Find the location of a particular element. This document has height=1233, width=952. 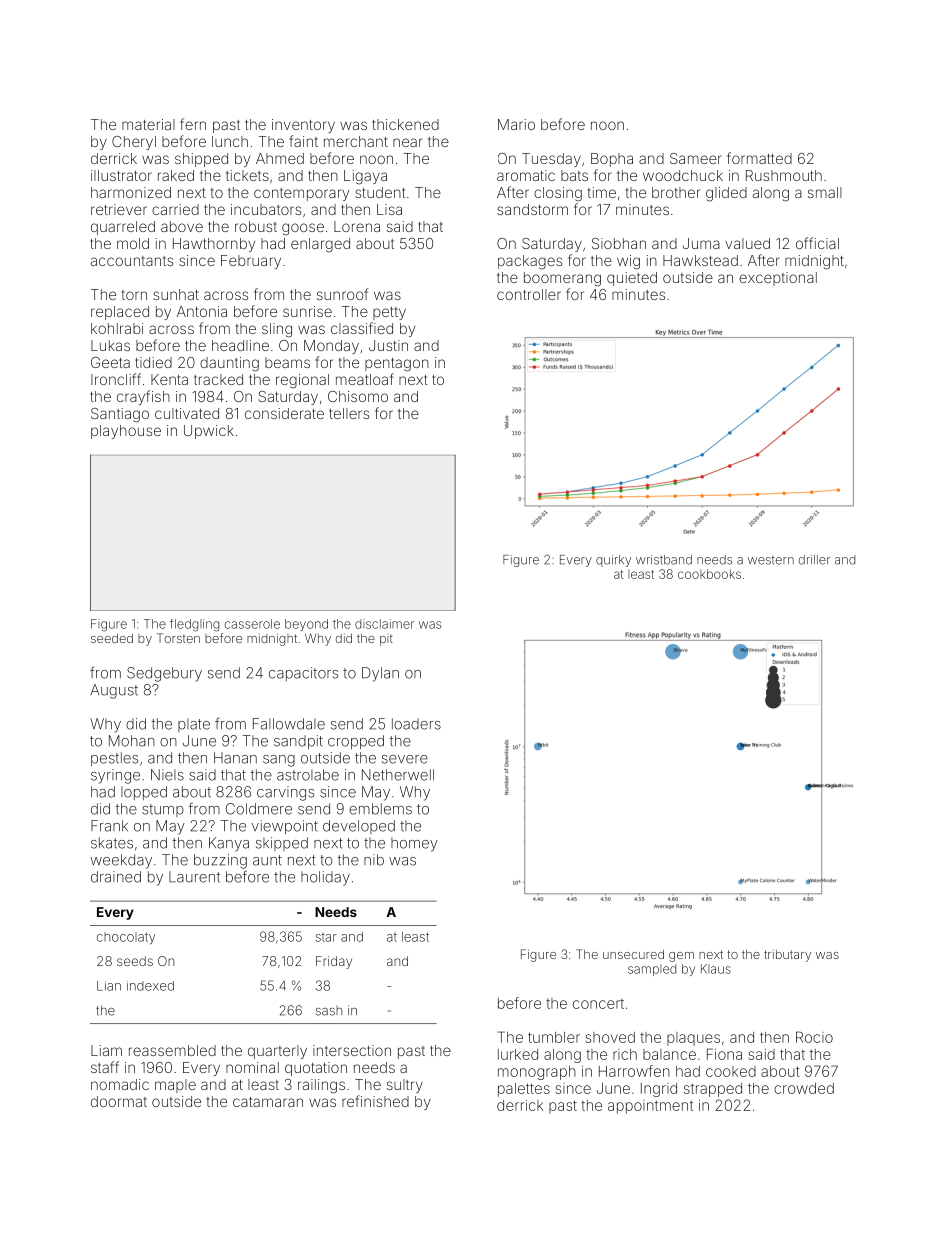

catamaran is located at coordinates (268, 1102).
